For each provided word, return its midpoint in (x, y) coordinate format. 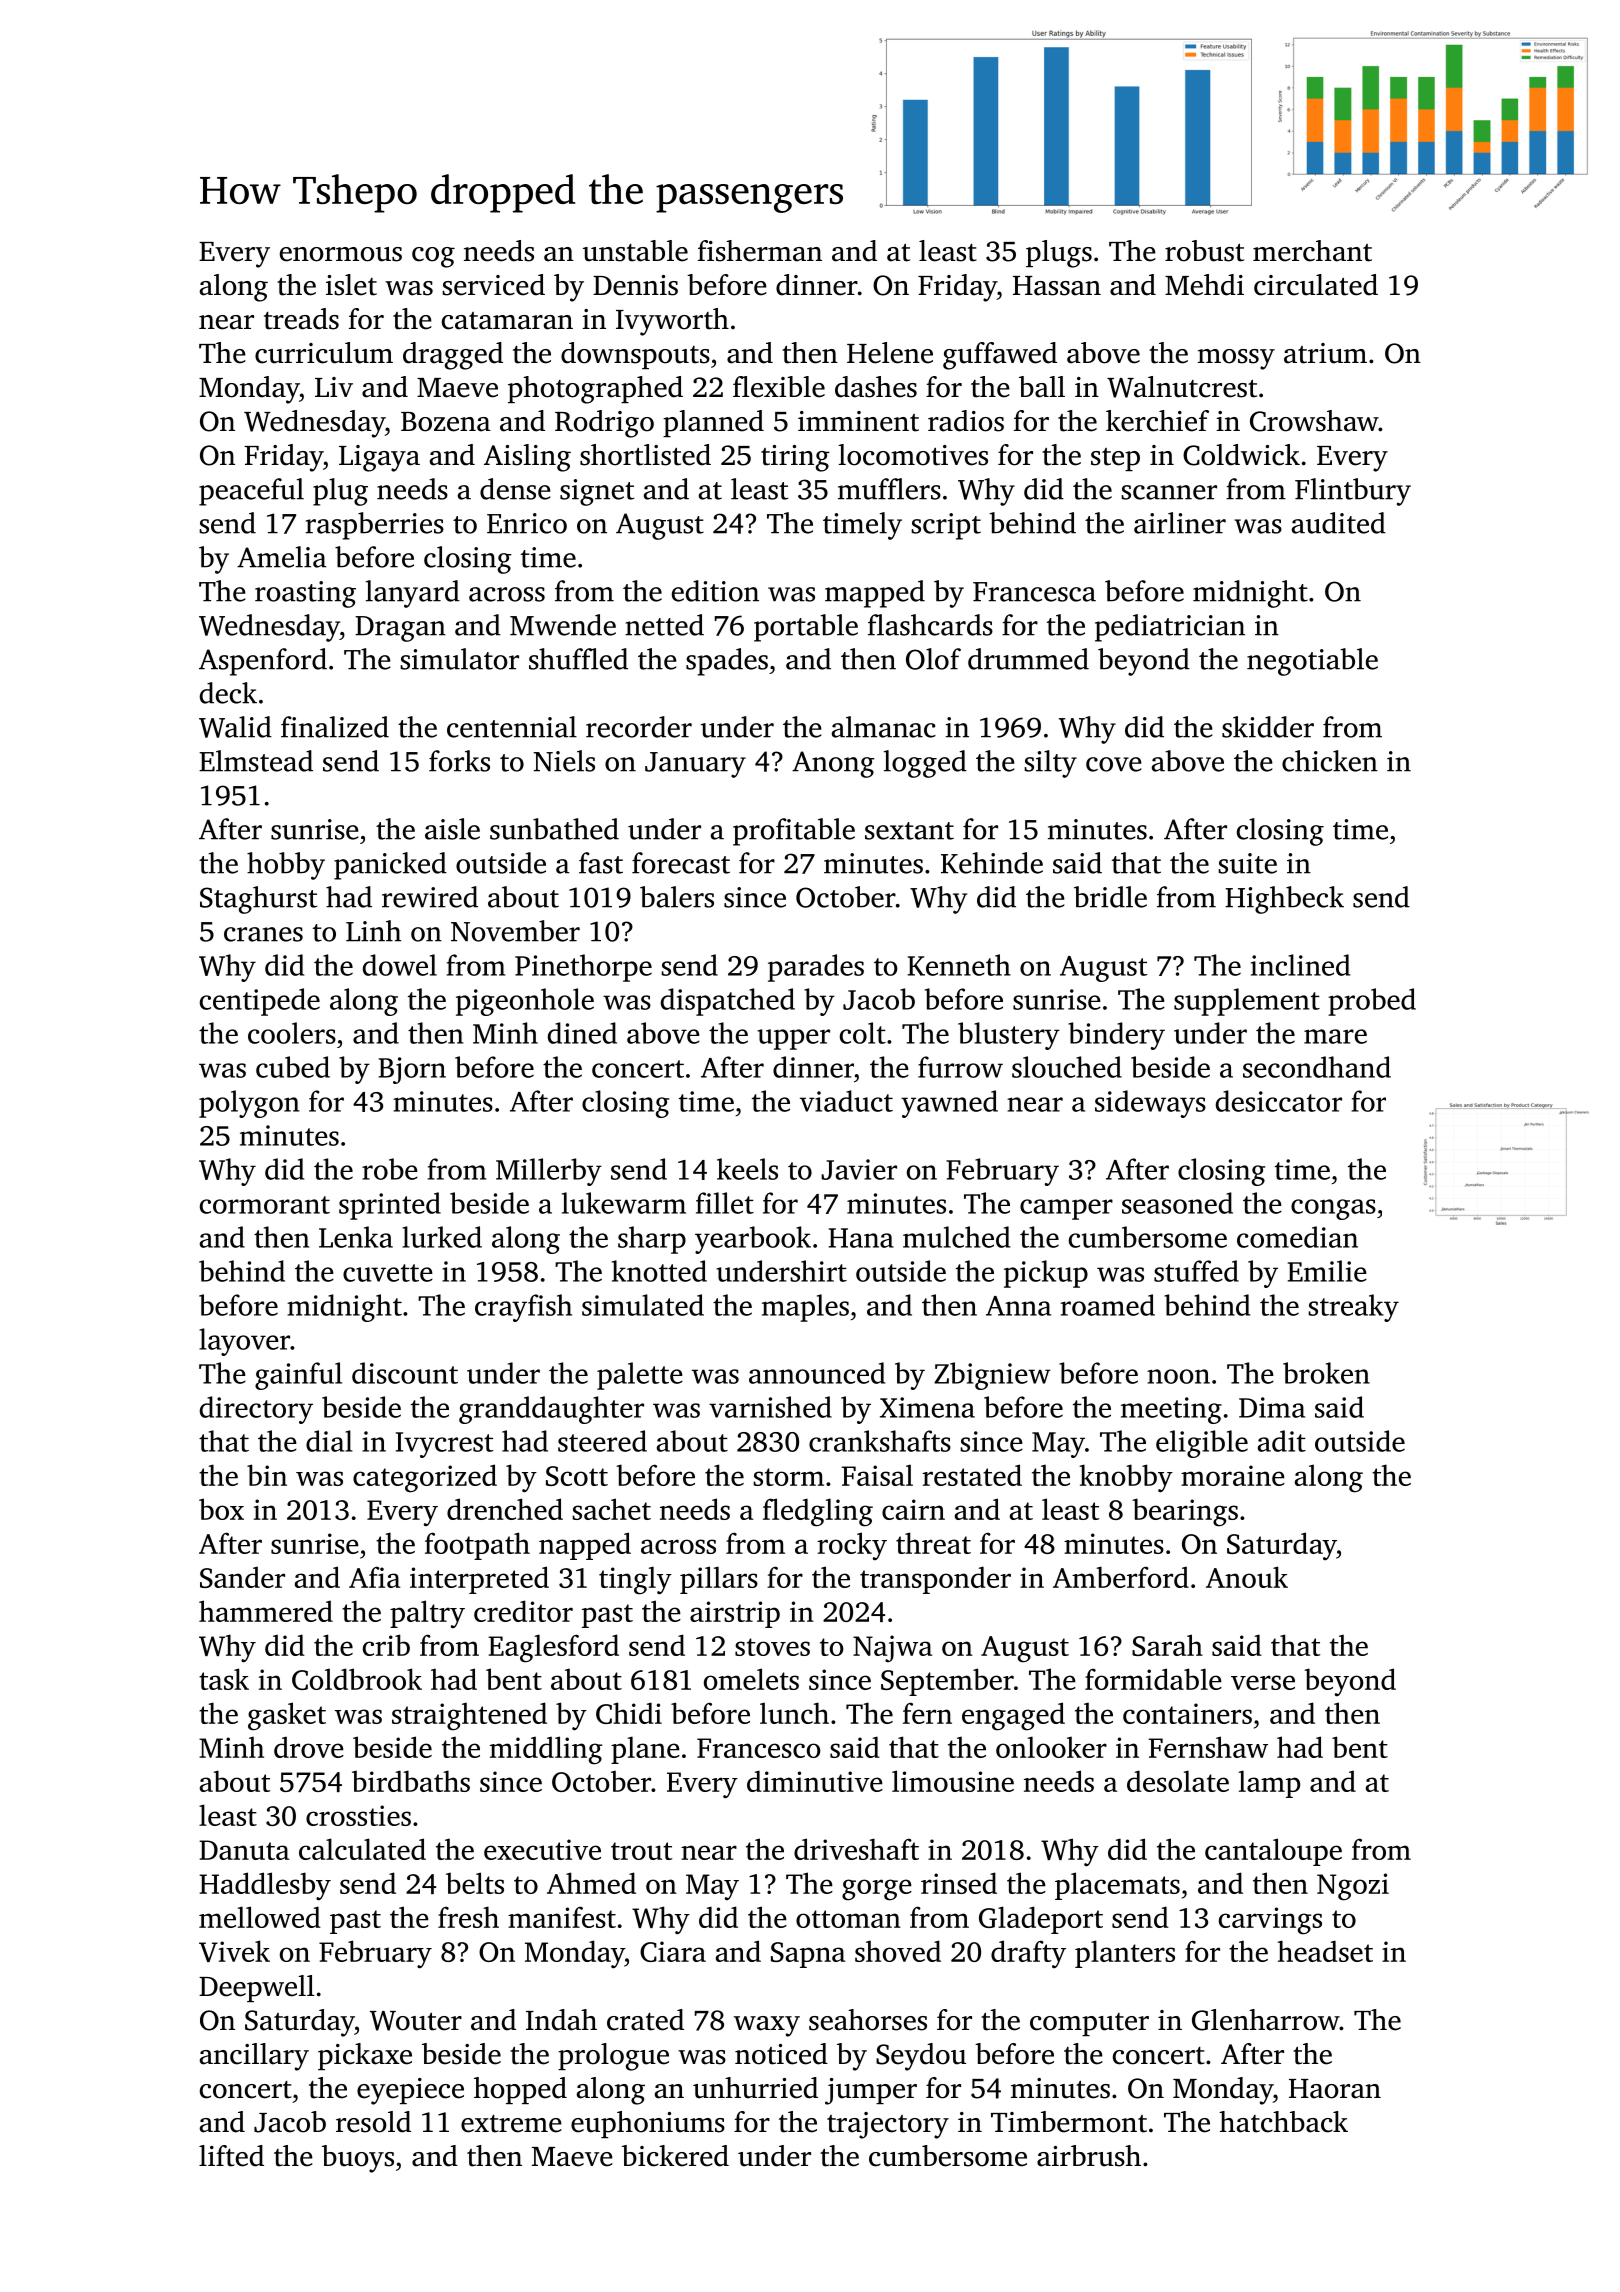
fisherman (760, 251)
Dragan (400, 629)
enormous (341, 254)
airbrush (1089, 2156)
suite (1247, 863)
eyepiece (410, 2091)
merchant (1312, 251)
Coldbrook (357, 1679)
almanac (884, 727)
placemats (1117, 1886)
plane (645, 1750)
